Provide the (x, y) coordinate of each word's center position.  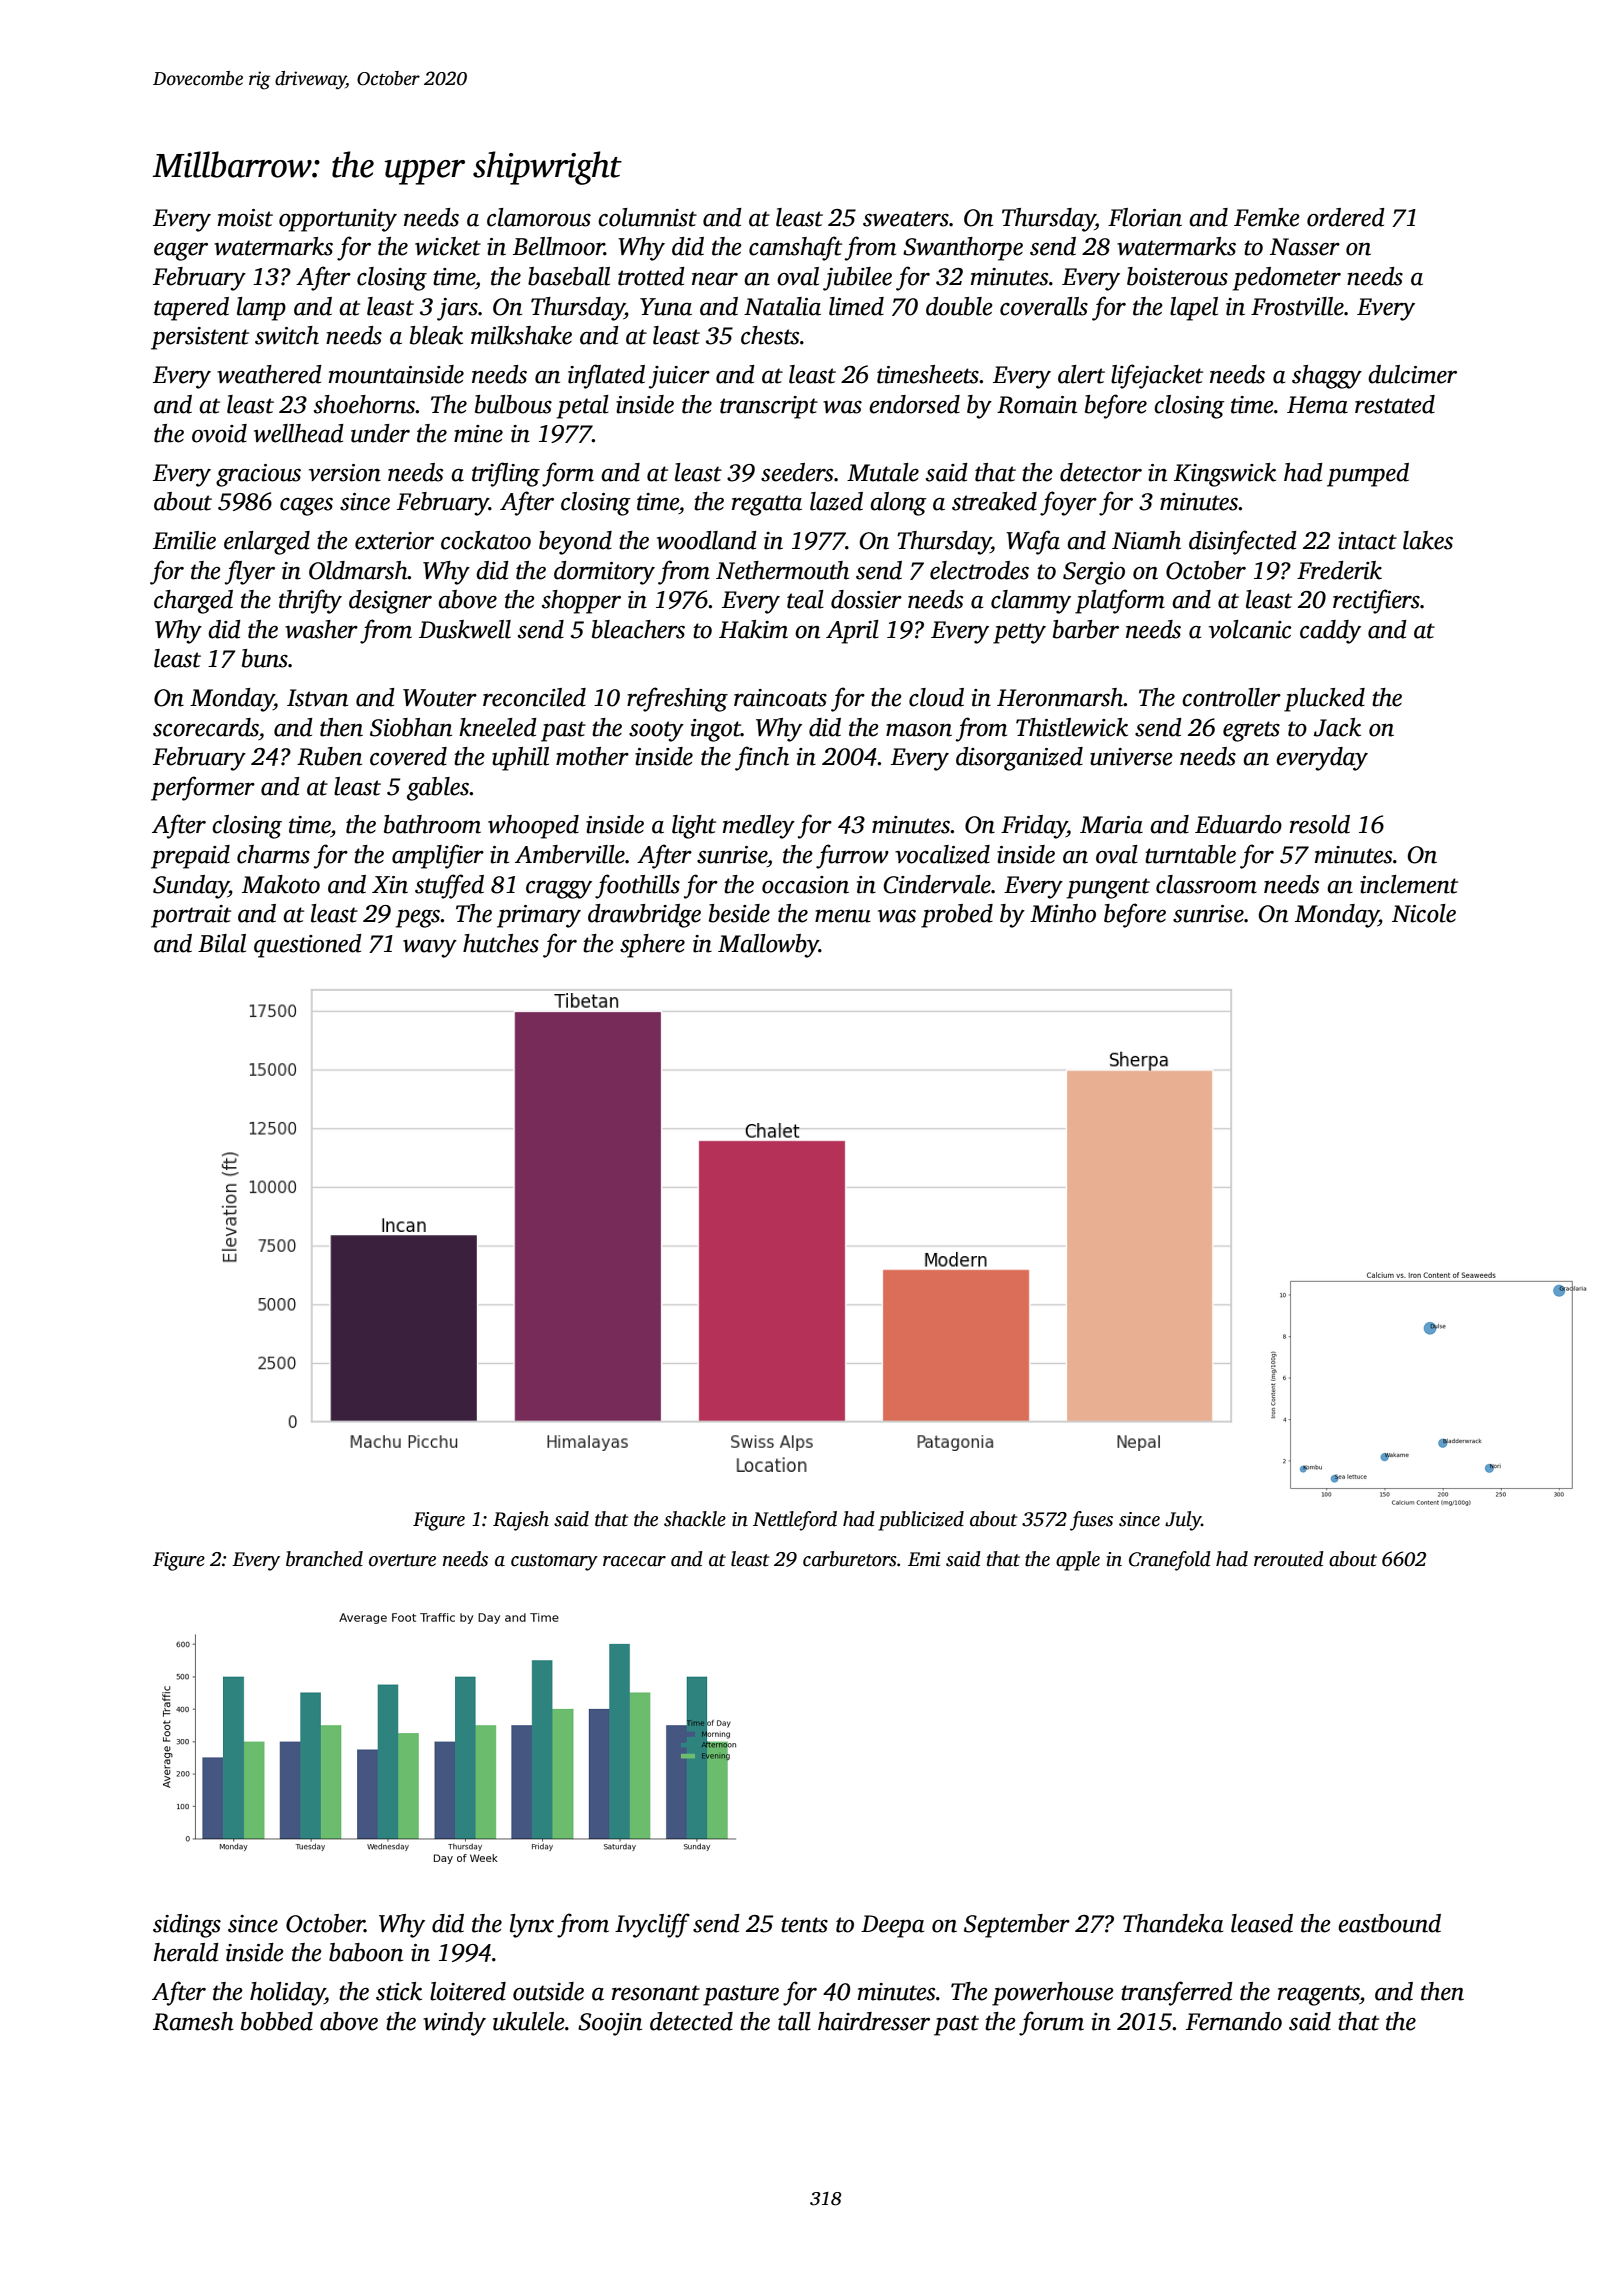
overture (402, 1560)
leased (1262, 1923)
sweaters (906, 219)
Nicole (1424, 913)
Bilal (222, 943)
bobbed (277, 2021)
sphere (652, 946)
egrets (1251, 731)
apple (1078, 1561)
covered (408, 756)
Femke (1267, 217)
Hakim (753, 629)
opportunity (338, 220)
